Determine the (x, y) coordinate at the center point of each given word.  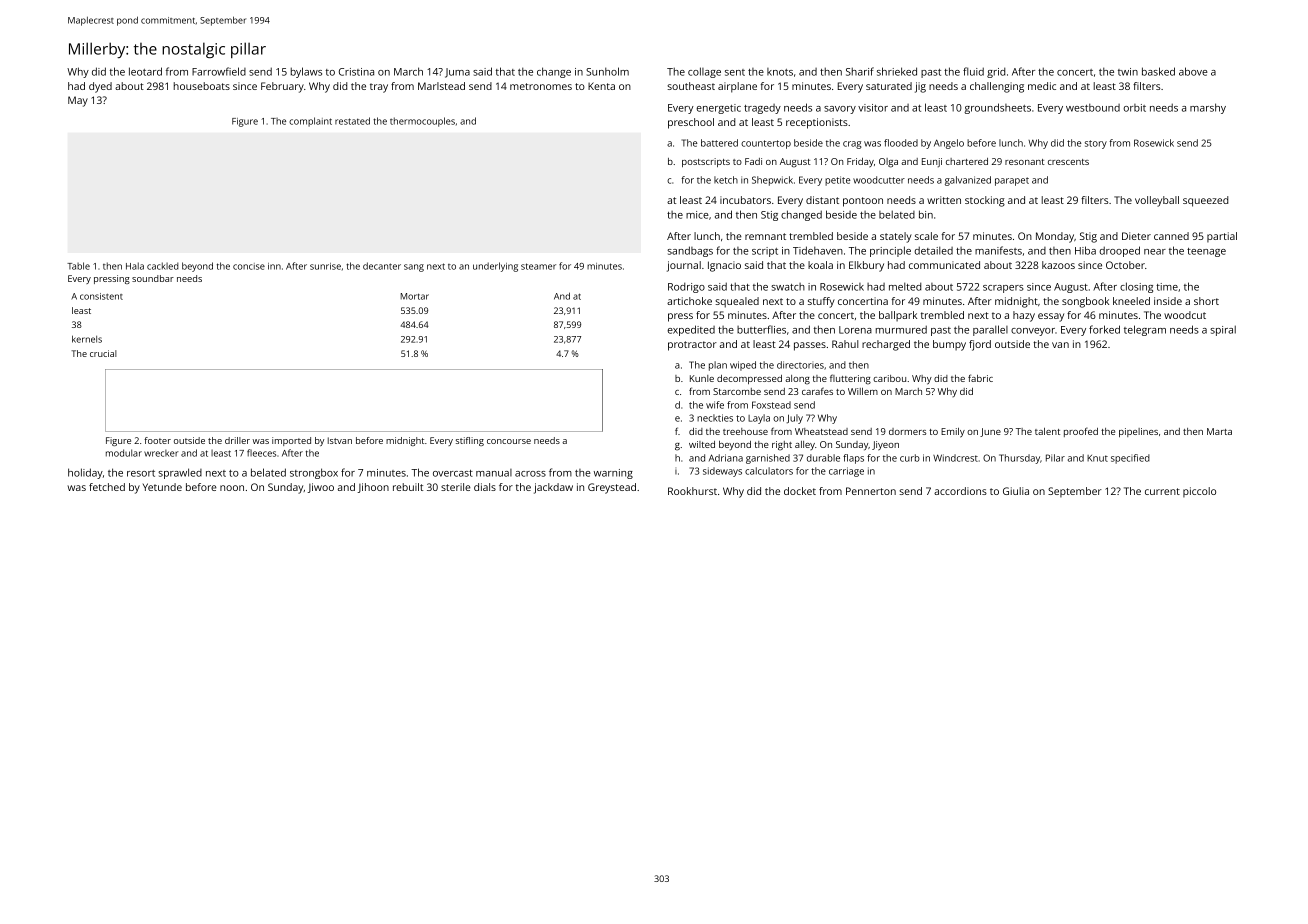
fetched (107, 487)
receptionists (817, 123)
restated (352, 121)
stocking (985, 201)
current (1162, 491)
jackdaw (553, 488)
